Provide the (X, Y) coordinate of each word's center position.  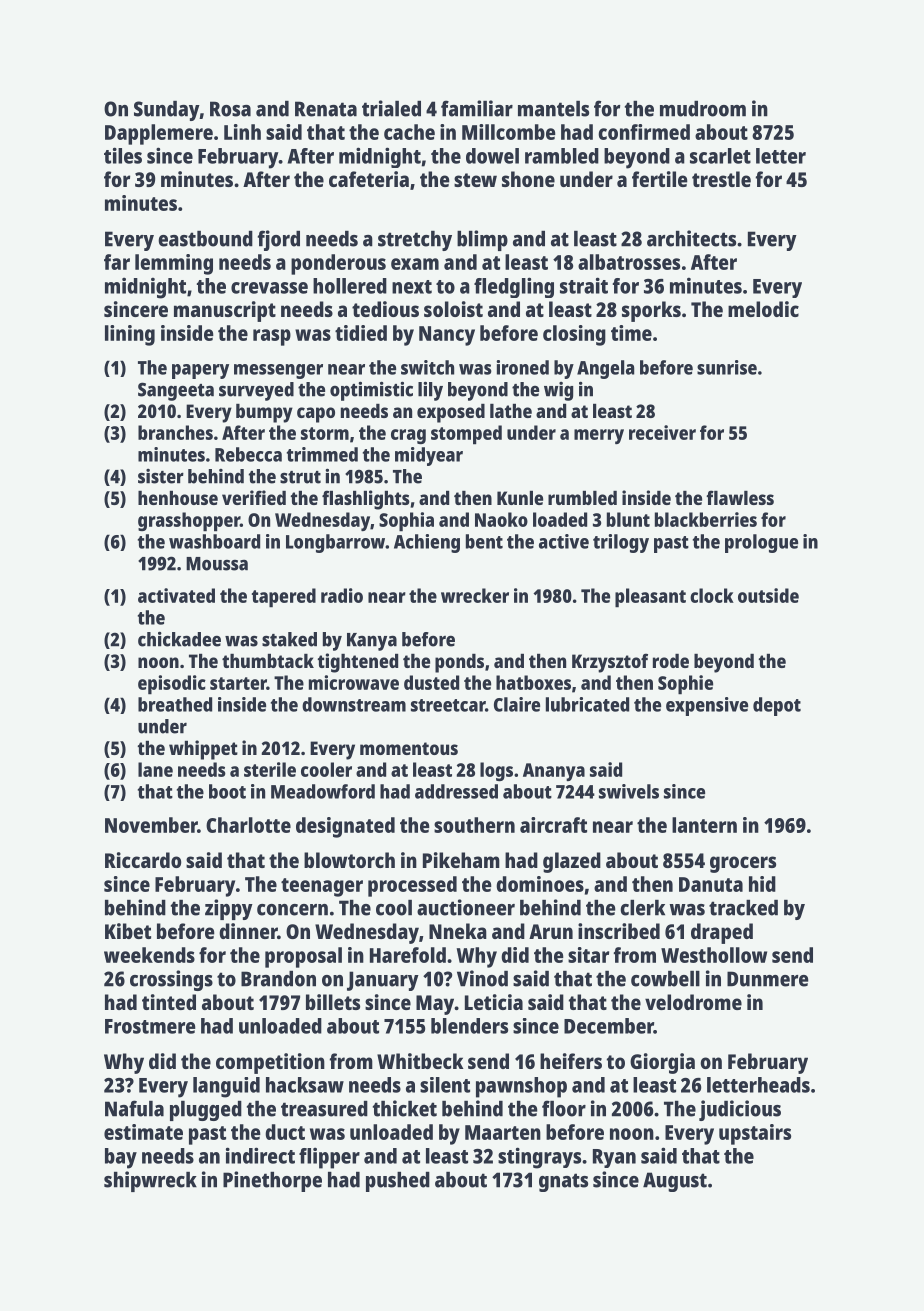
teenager (322, 887)
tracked (743, 908)
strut (300, 477)
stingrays (539, 1158)
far (117, 262)
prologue (761, 543)
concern (292, 910)
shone (528, 179)
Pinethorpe (272, 1181)
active (564, 541)
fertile (660, 179)
